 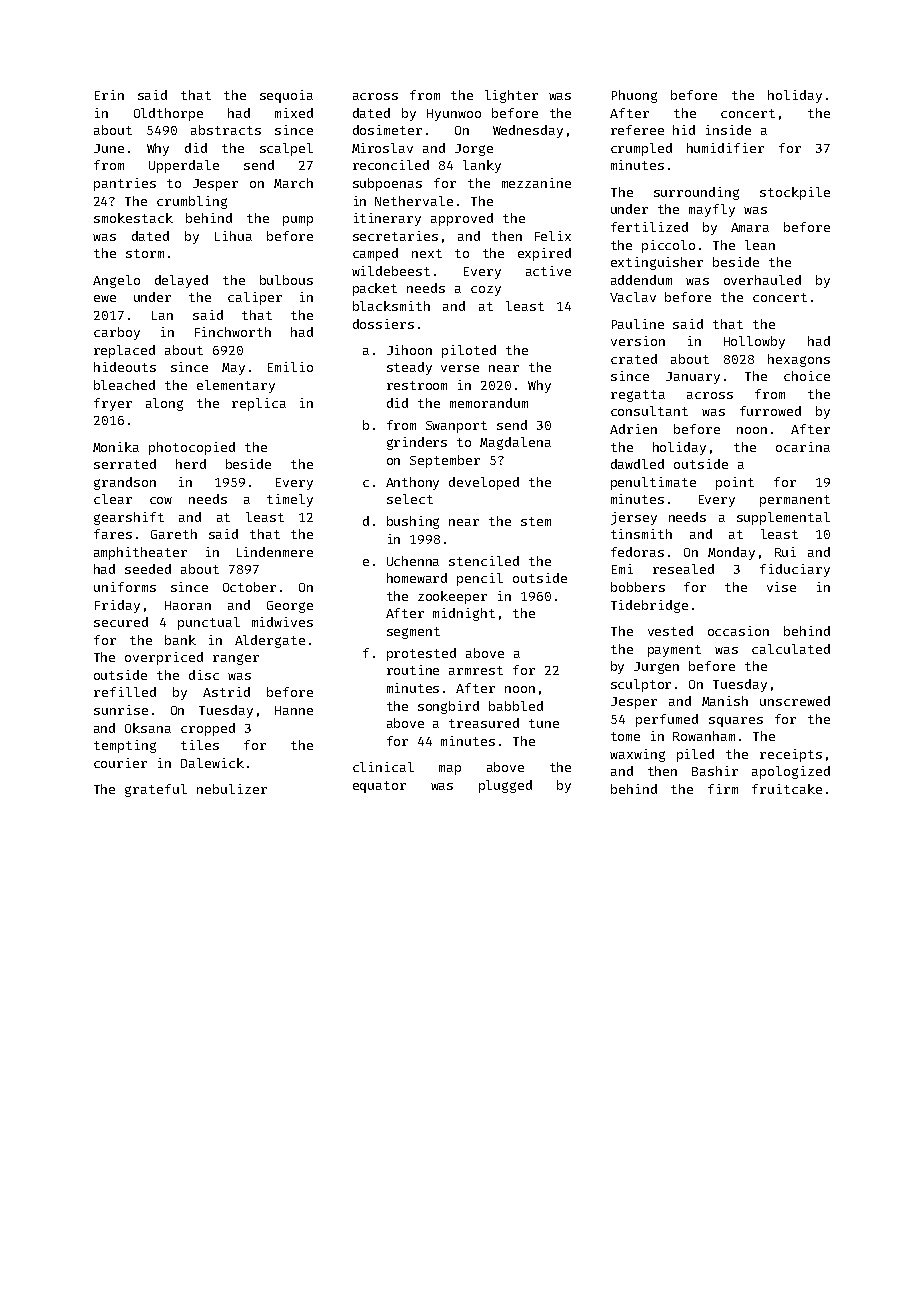 What do you see at coordinates (728, 130) in the document?
I see `inside` at bounding box center [728, 130].
